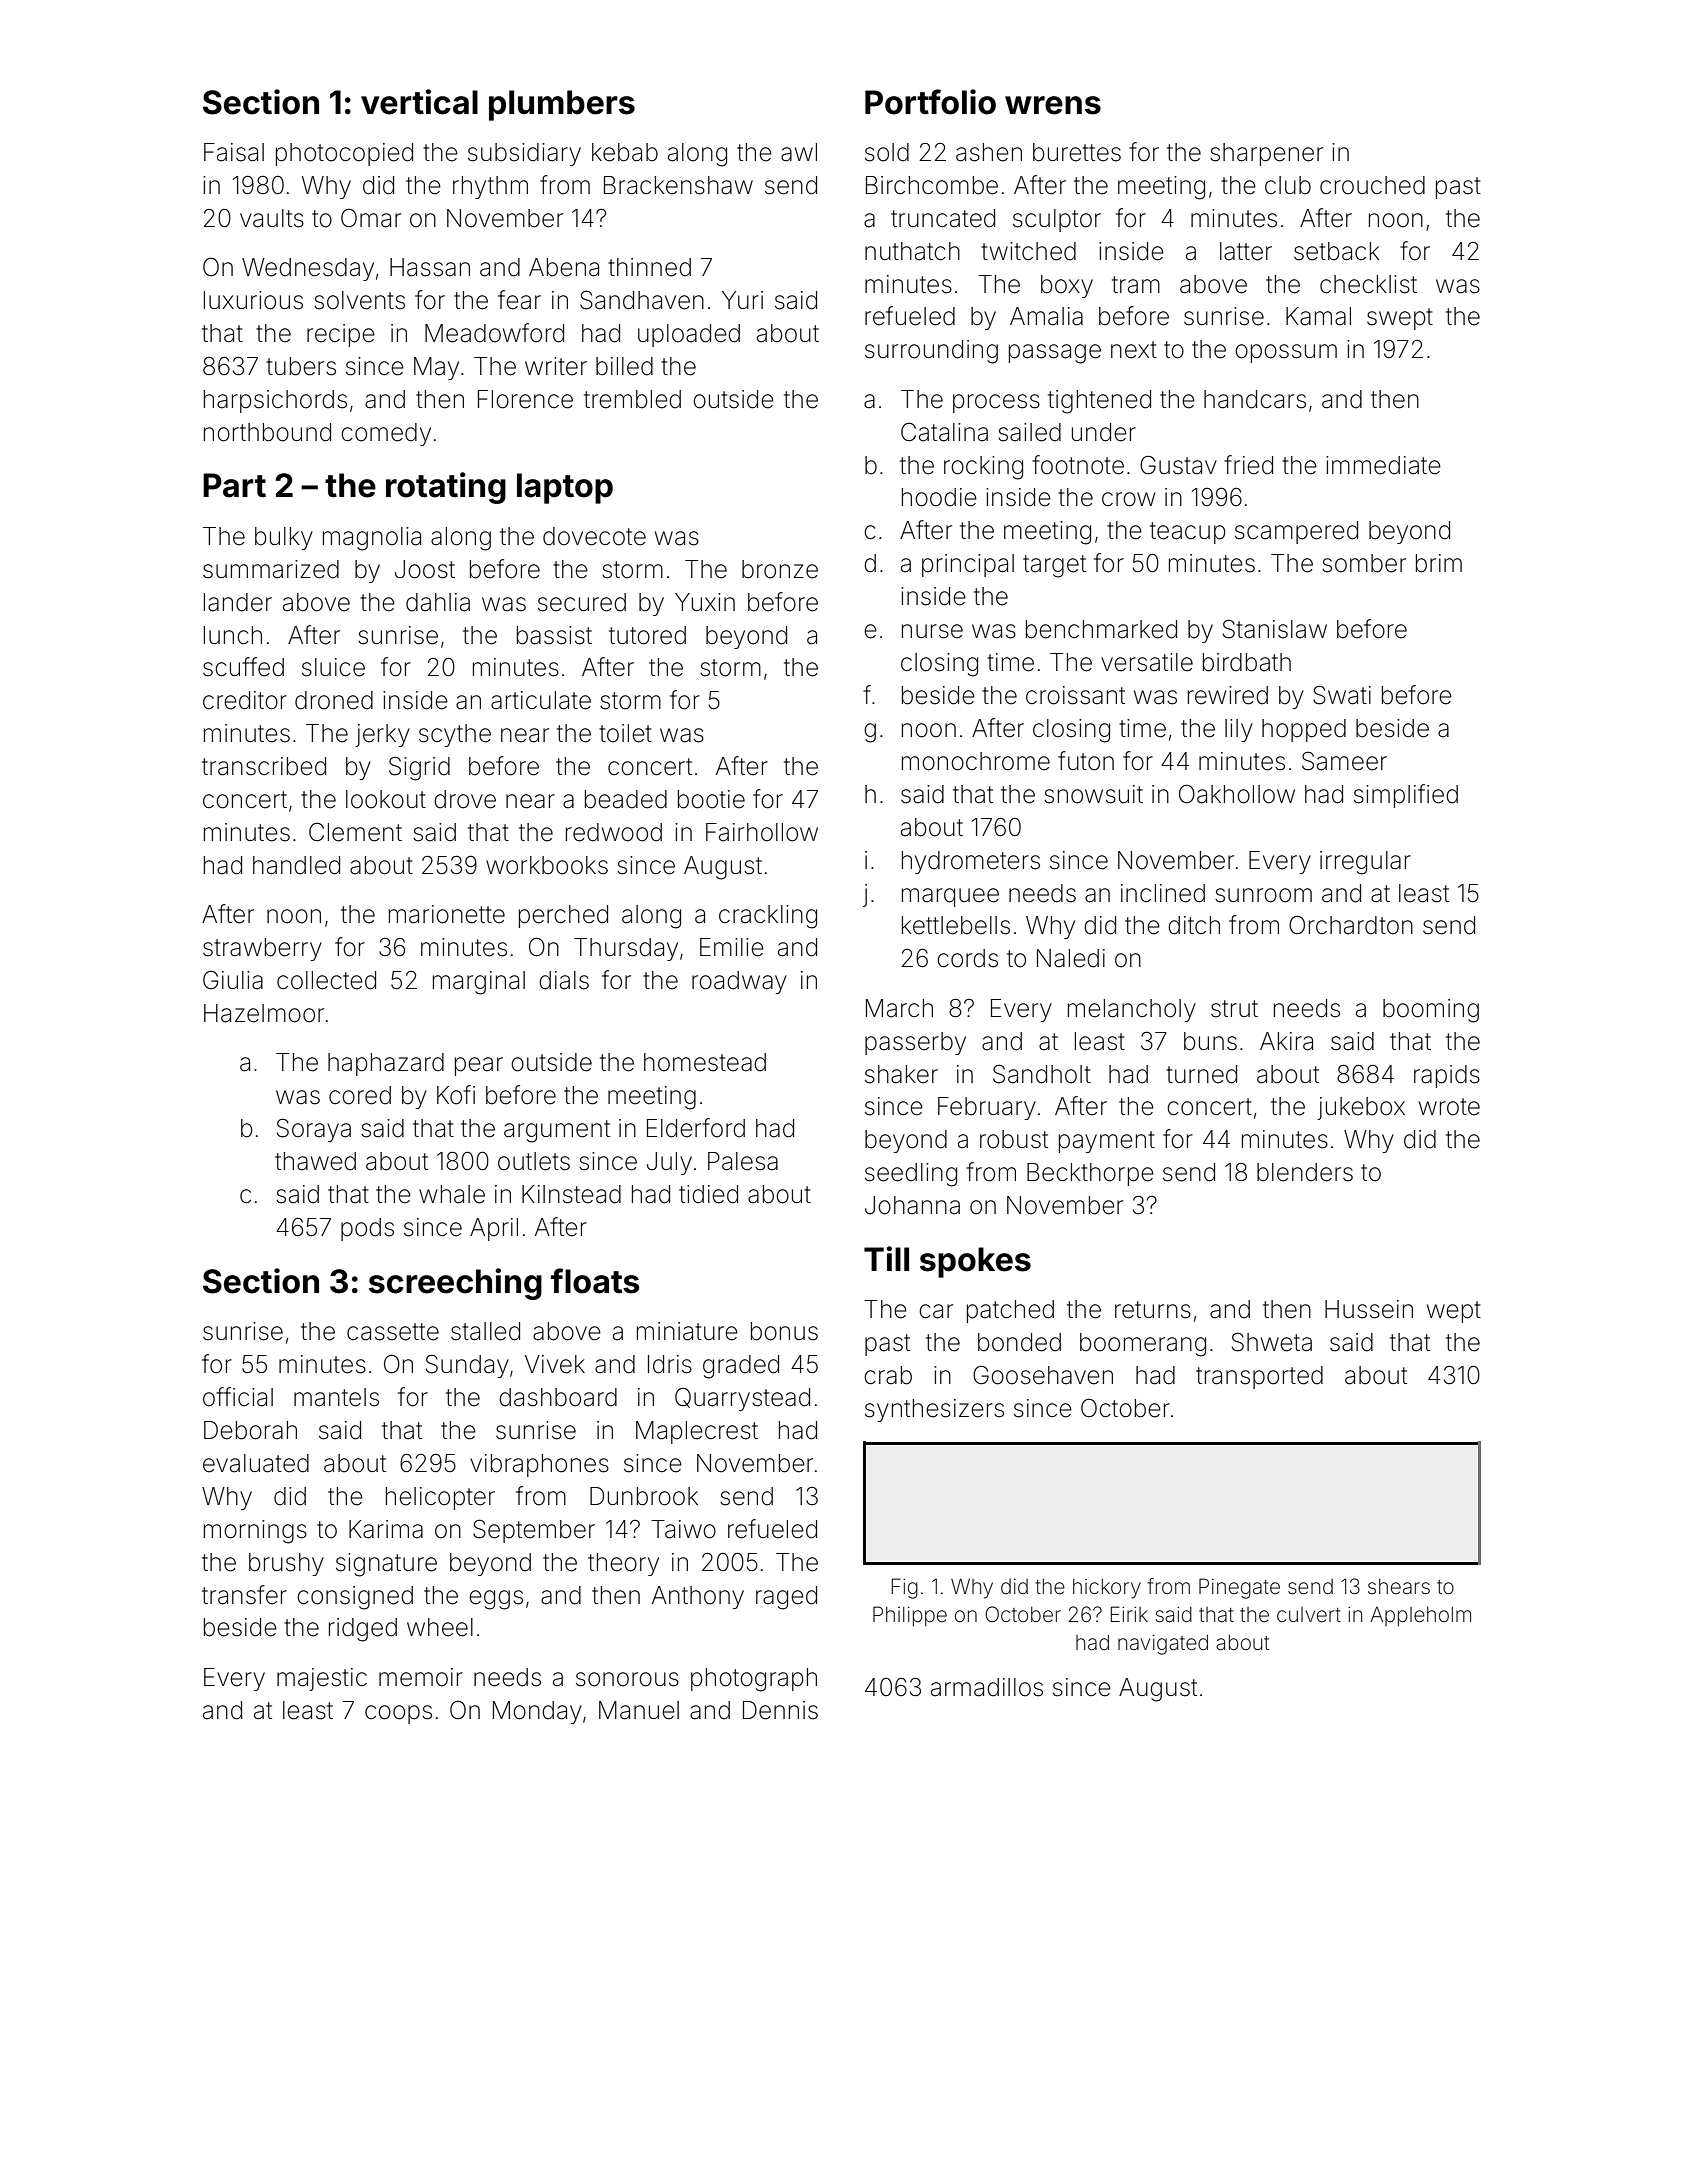 This document has height=2178, width=1683. I want to click on magnolia, so click(372, 539).
